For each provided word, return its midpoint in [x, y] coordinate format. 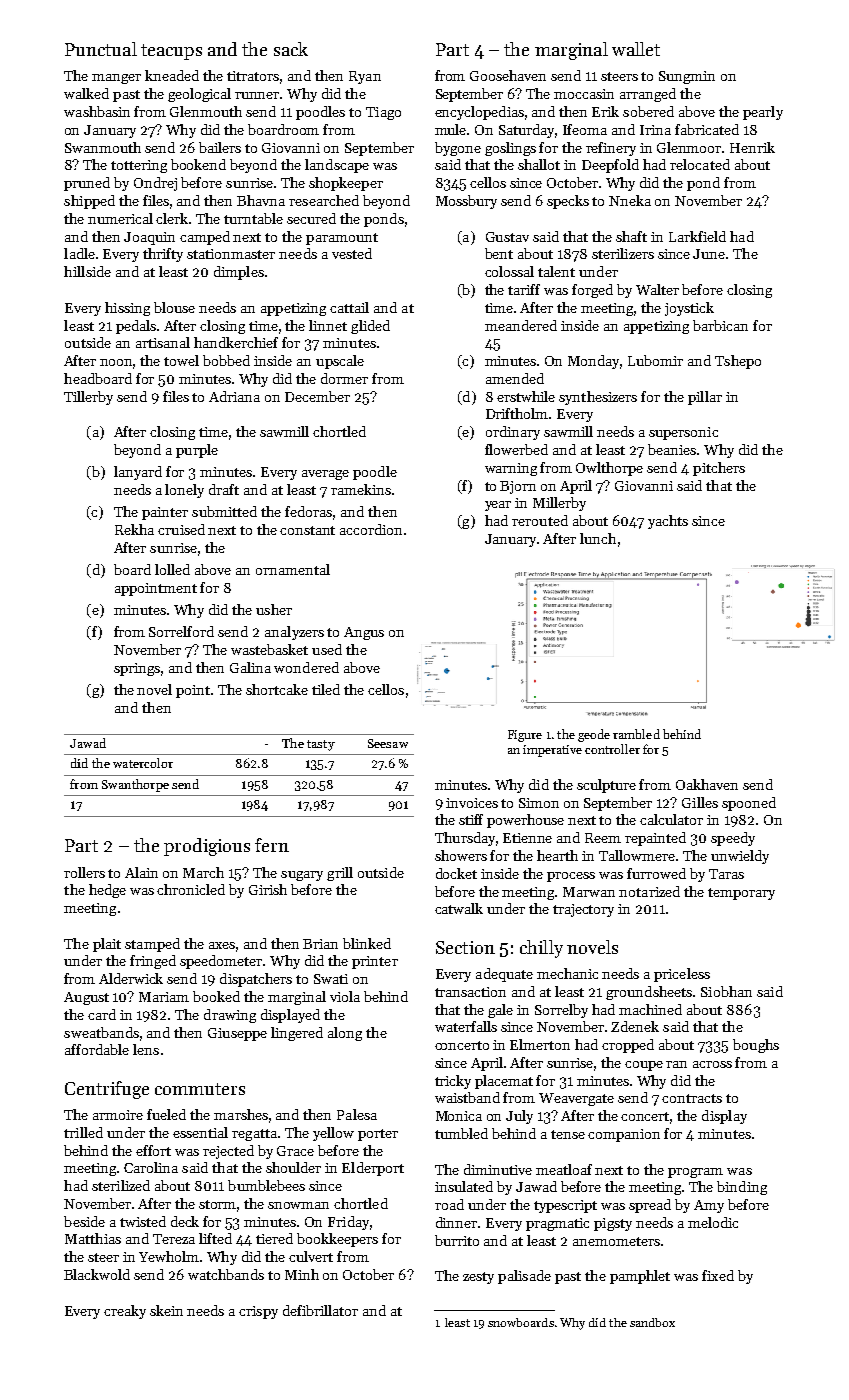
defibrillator [320, 1310]
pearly [763, 113]
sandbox [652, 1322]
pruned [87, 184]
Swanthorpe [135, 785]
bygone [458, 149]
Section [465, 947]
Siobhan [726, 991]
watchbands [226, 1274]
